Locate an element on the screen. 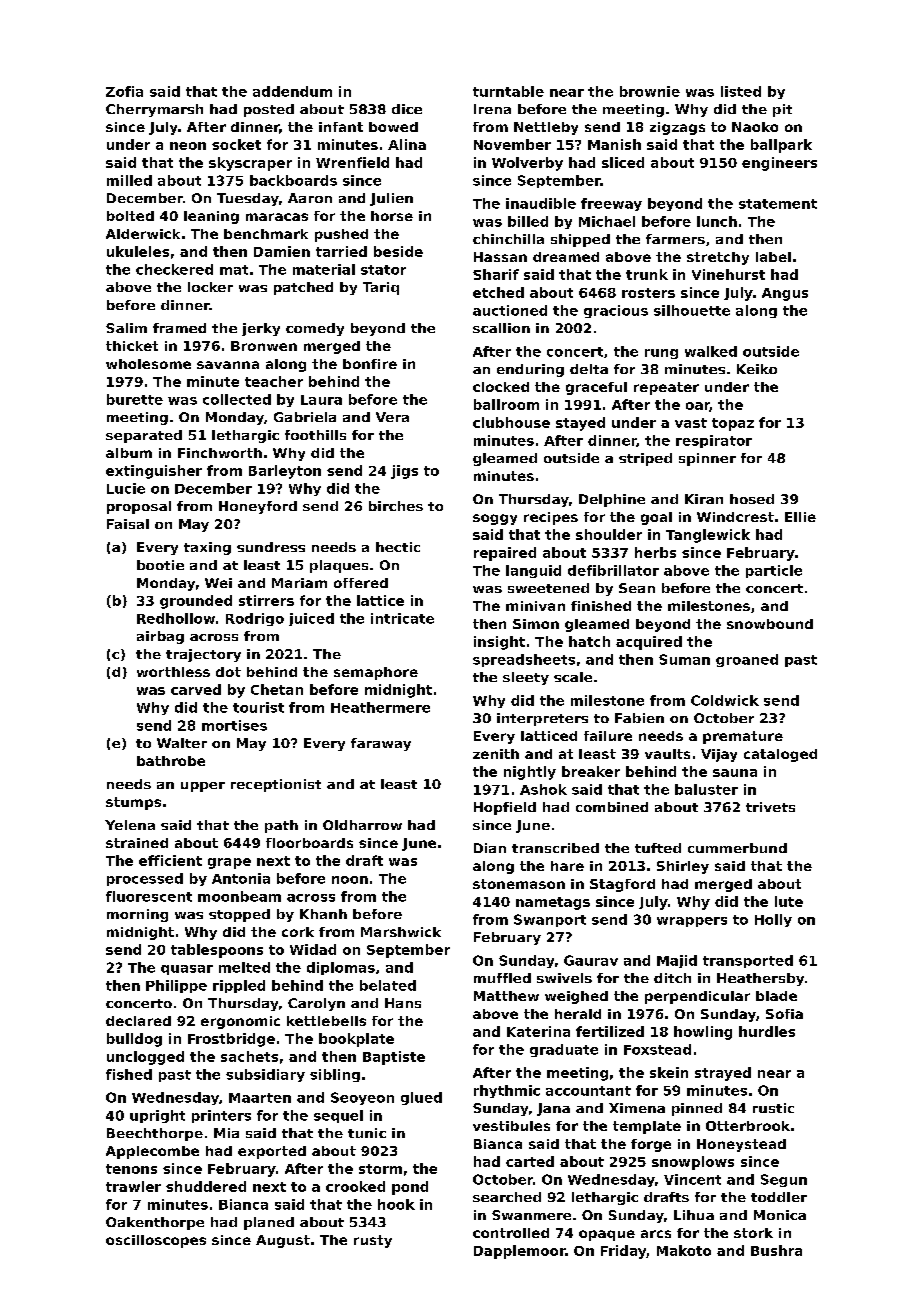 Image resolution: width=924 pixels, height=1308 pixels. Angus is located at coordinates (785, 294).
